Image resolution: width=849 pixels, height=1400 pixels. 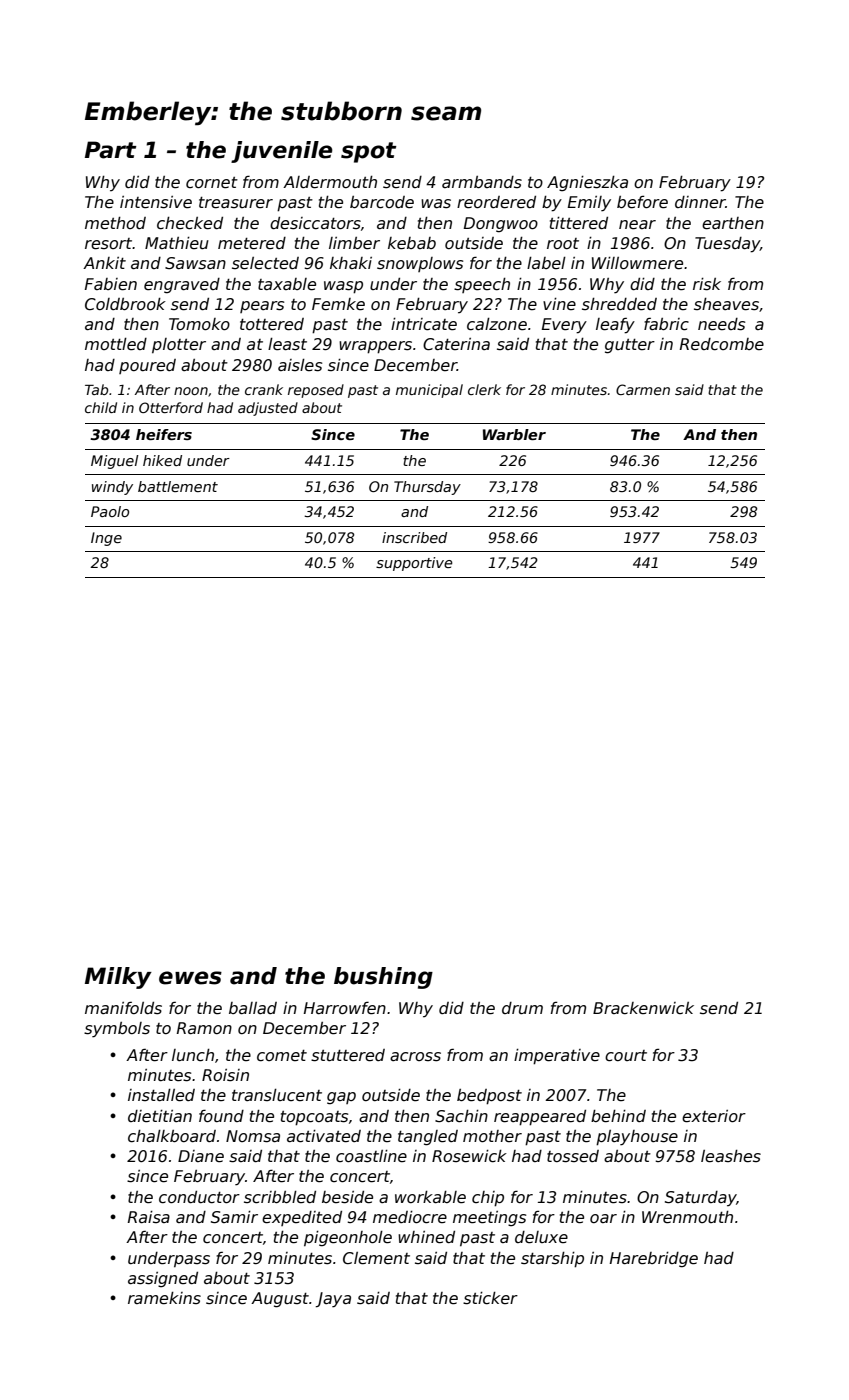 I want to click on Carmen, so click(x=643, y=389).
